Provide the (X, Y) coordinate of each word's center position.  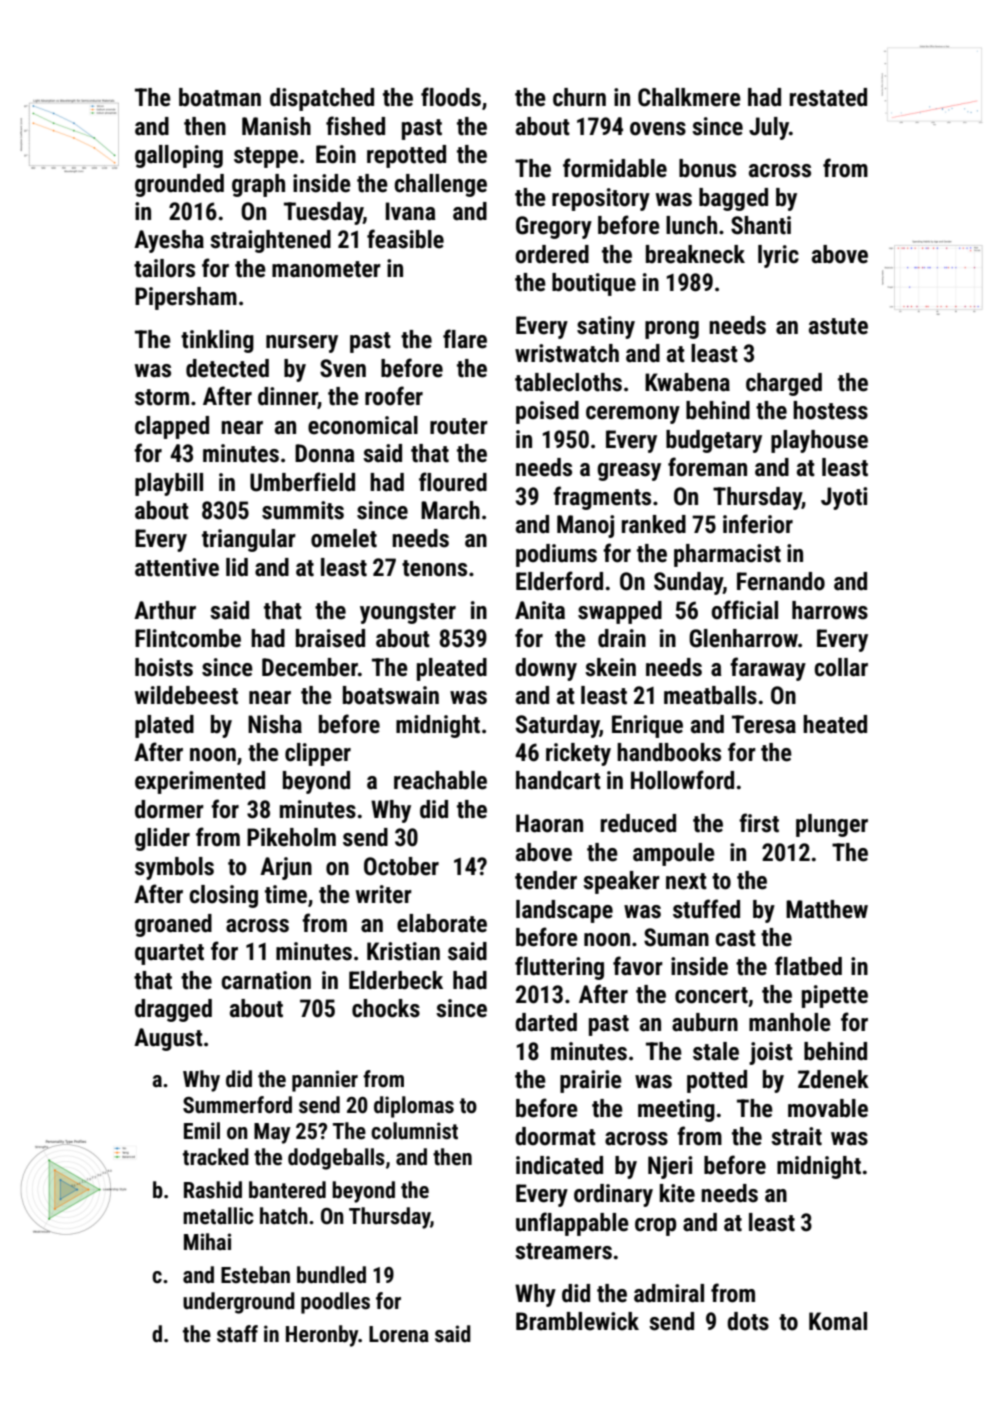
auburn (705, 1022)
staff (237, 1334)
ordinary (613, 1195)
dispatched (322, 99)
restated (828, 97)
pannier (325, 1081)
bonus (707, 168)
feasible (405, 239)
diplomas (414, 1107)
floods (451, 97)
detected (227, 368)
